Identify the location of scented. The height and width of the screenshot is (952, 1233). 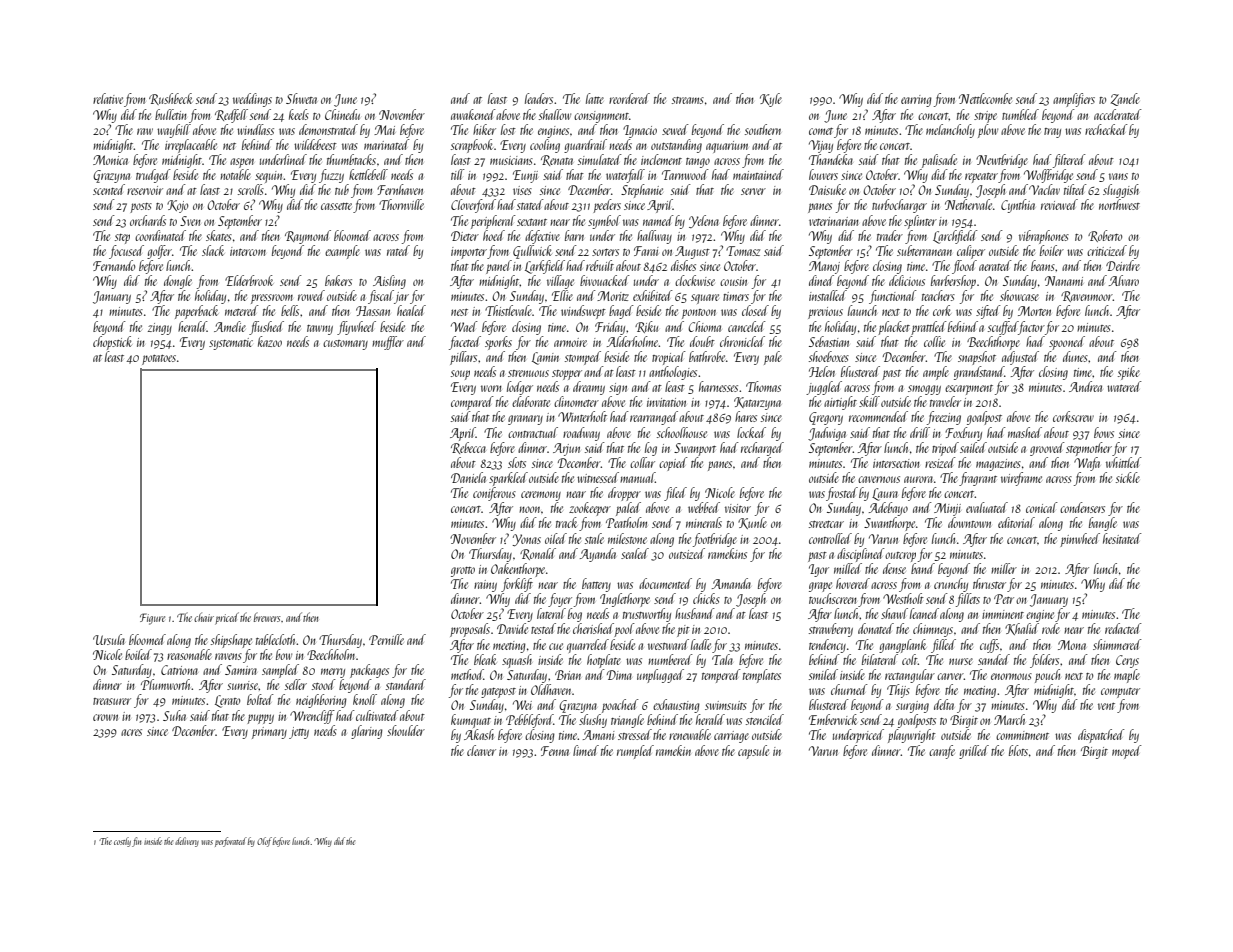
(109, 189).
